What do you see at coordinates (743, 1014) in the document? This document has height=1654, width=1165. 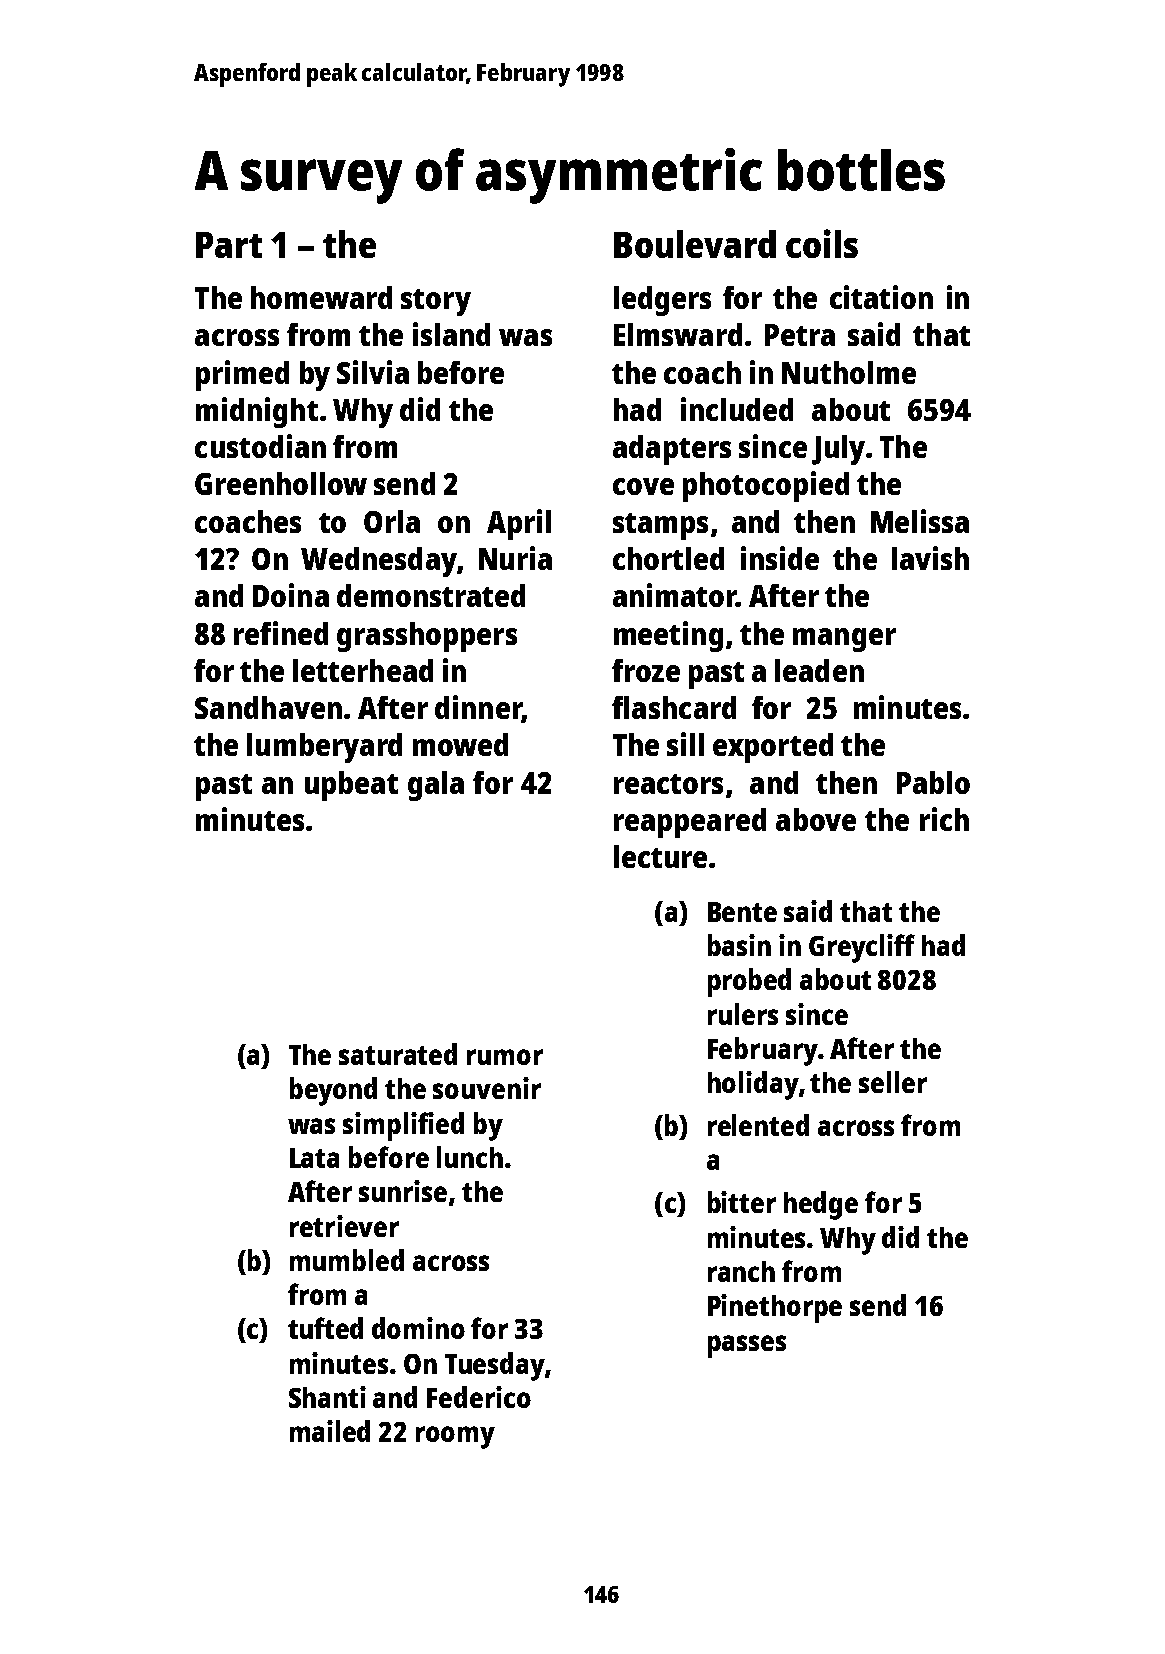 I see `rulers` at bounding box center [743, 1014].
